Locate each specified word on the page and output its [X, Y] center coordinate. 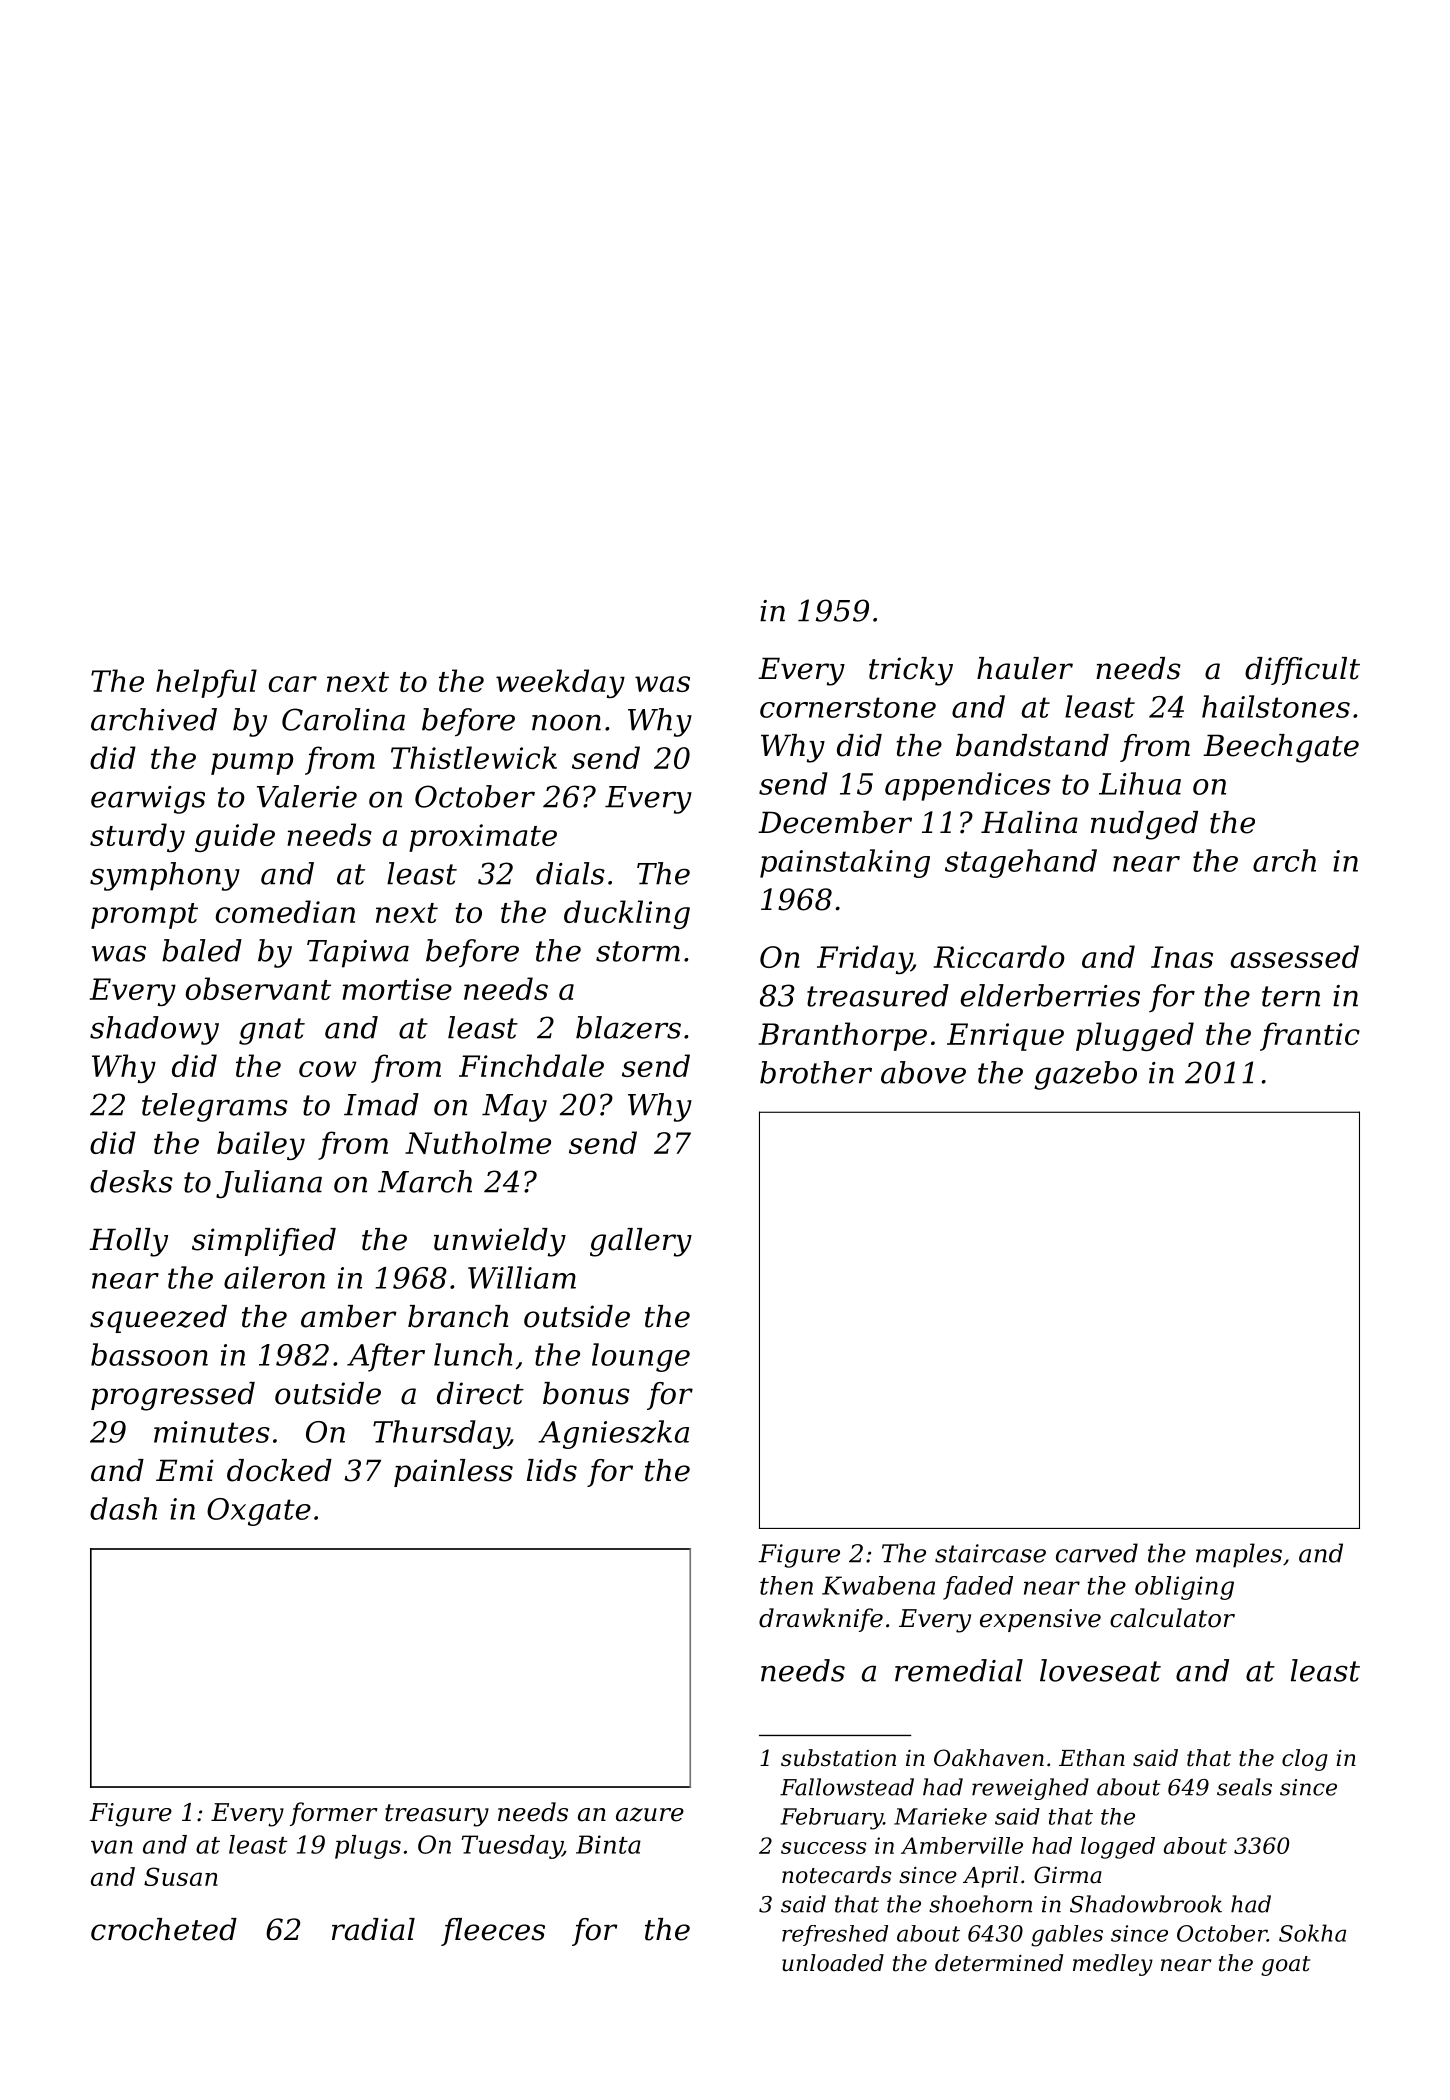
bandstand [1032, 745]
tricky [911, 671]
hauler [1025, 668]
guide [235, 837]
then [786, 1585]
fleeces [493, 1932]
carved [1097, 1553]
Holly [128, 1242]
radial [373, 1929]
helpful [206, 683]
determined [999, 1963]
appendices [968, 786]
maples [1239, 1555]
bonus [586, 1393]
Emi [185, 1470]
